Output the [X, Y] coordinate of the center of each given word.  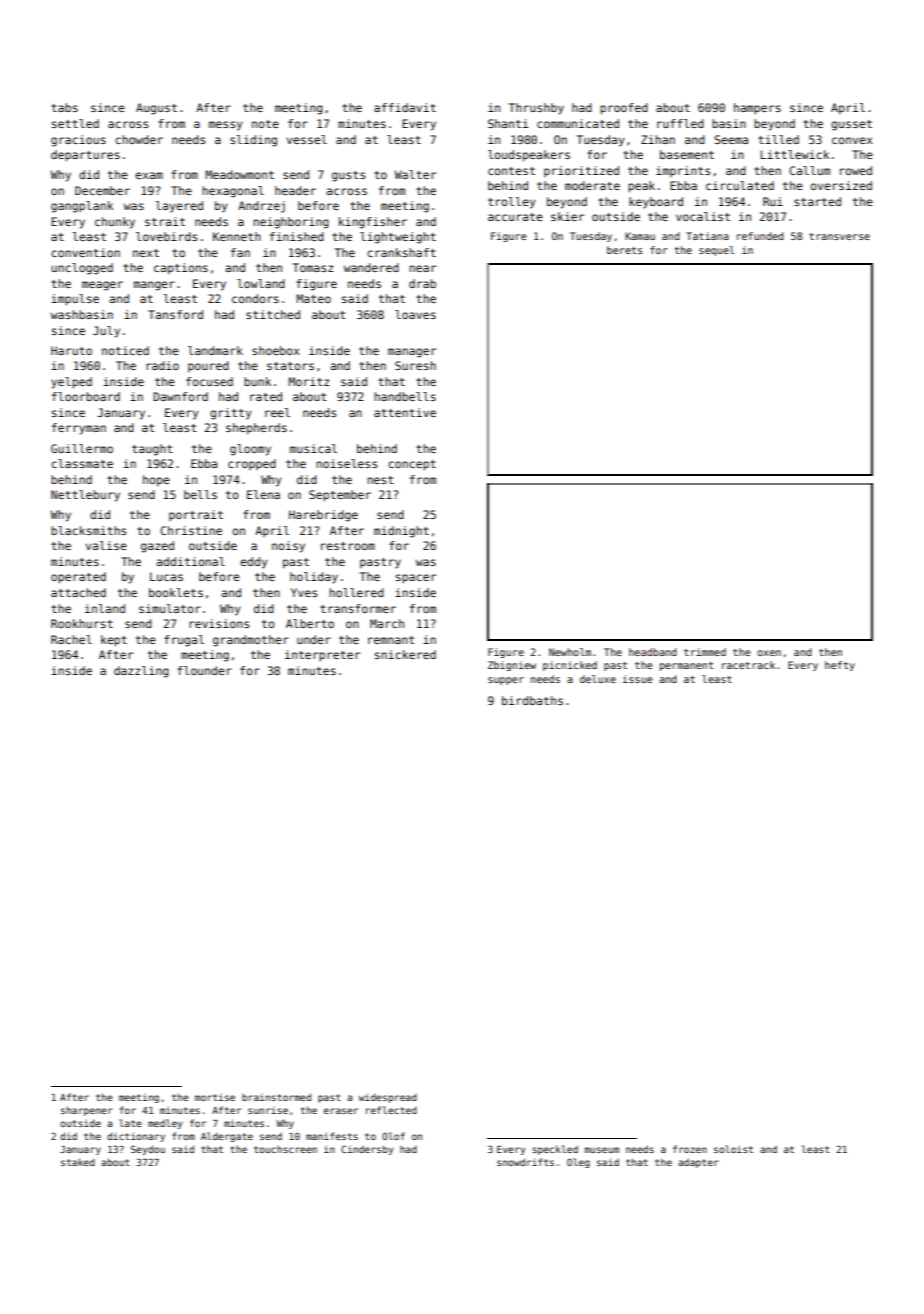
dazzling [141, 672]
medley [165, 1124]
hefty [840, 666]
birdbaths [532, 700]
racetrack [748, 665]
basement [687, 154]
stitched [273, 314]
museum [602, 1150]
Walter [415, 174]
